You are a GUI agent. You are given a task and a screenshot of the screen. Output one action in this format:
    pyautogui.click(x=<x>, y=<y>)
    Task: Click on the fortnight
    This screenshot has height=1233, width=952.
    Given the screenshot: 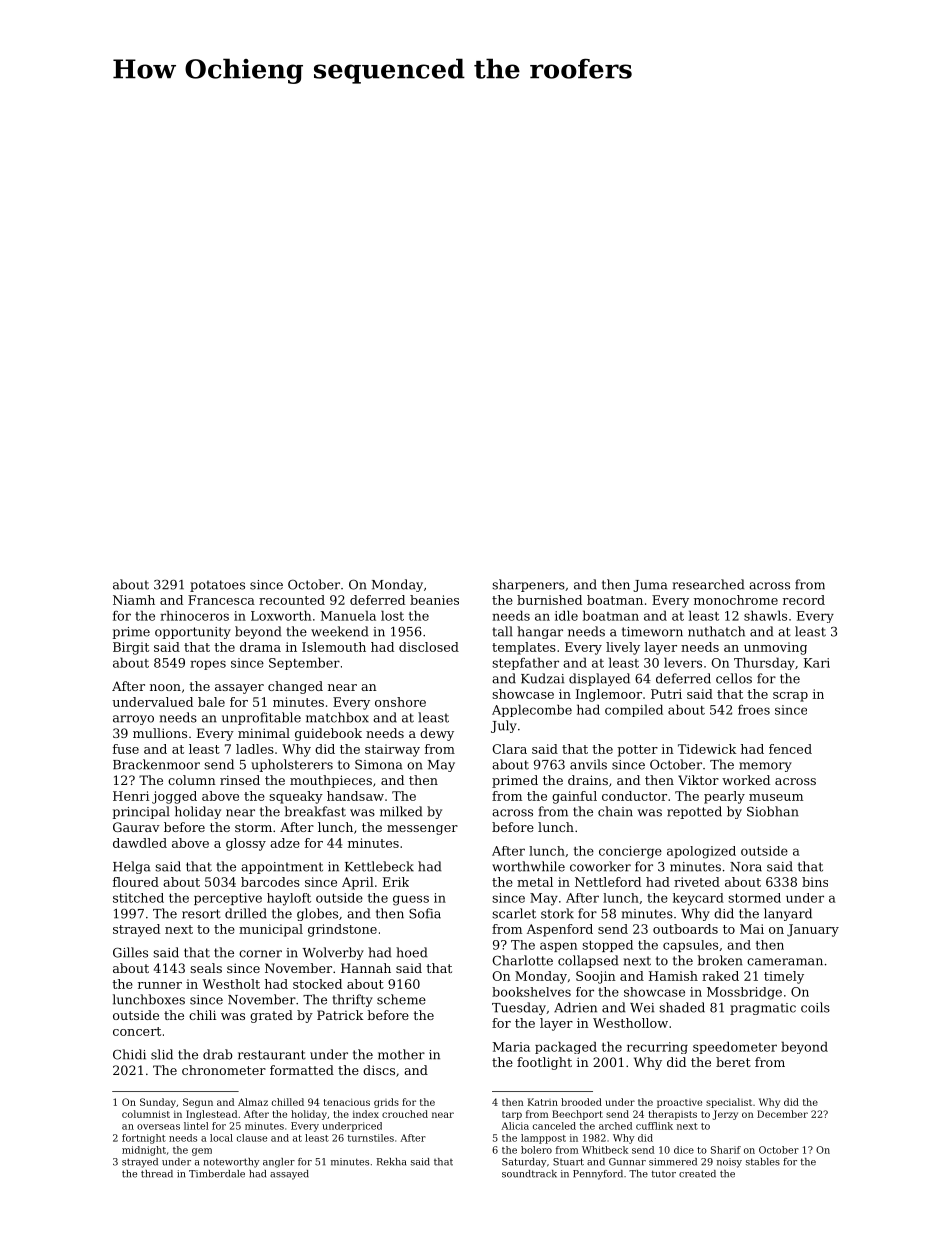 What is the action you would take?
    pyautogui.click(x=144, y=1139)
